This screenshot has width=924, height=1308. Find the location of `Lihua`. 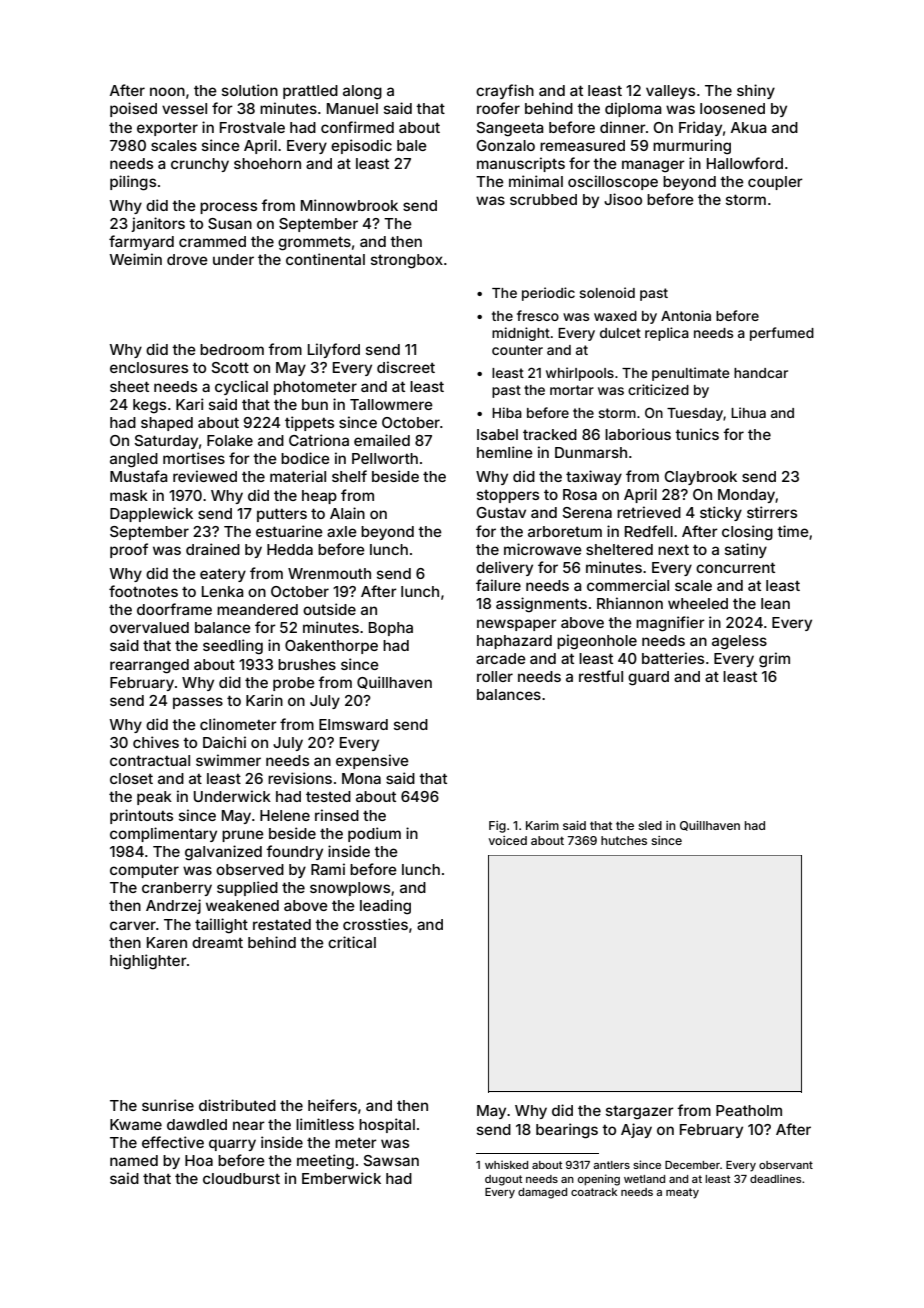

Lihua is located at coordinates (748, 412).
